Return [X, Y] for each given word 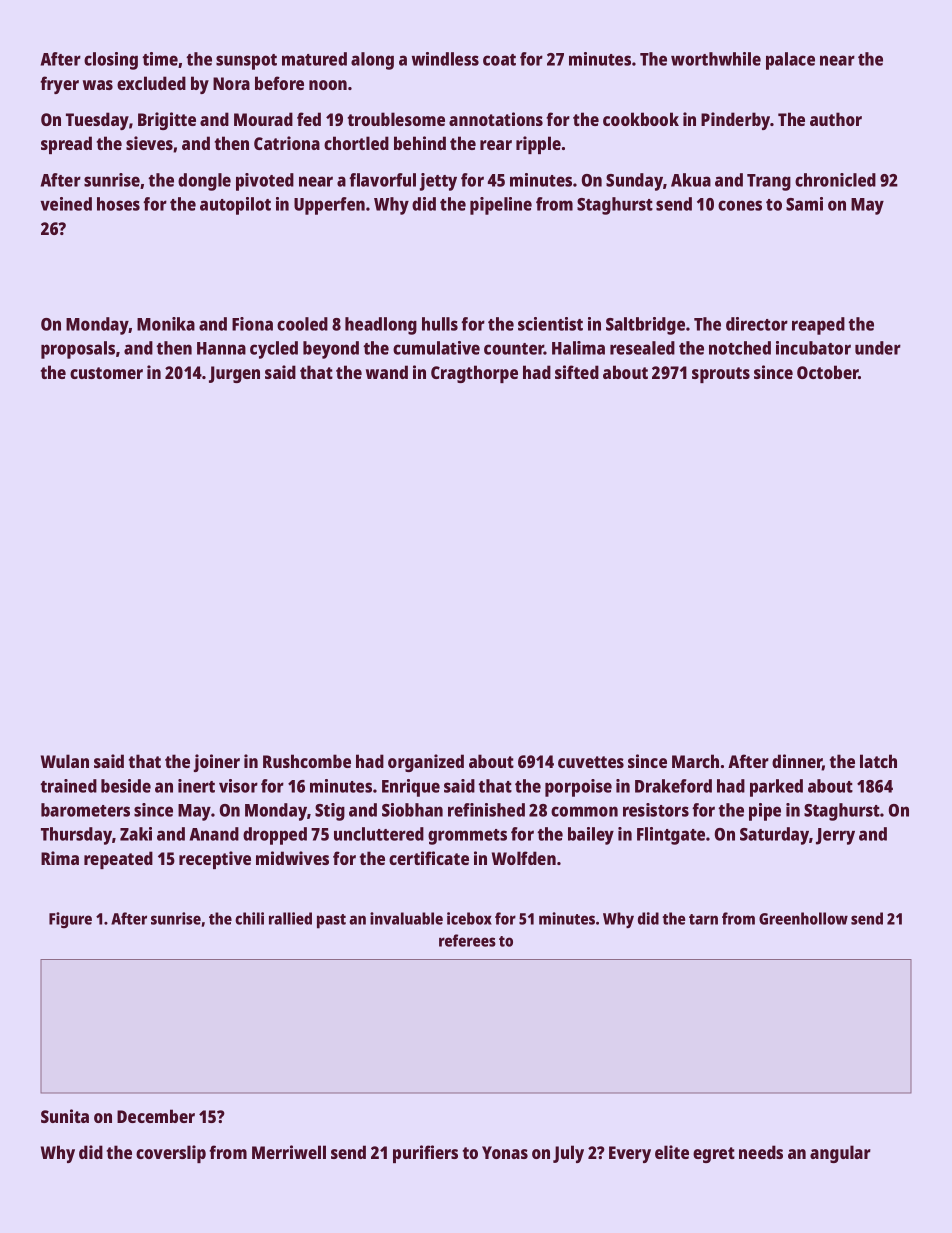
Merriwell [289, 1152]
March [695, 761]
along [372, 61]
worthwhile [716, 59]
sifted [577, 372]
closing [111, 61]
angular [840, 1154]
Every [630, 1154]
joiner [217, 763]
